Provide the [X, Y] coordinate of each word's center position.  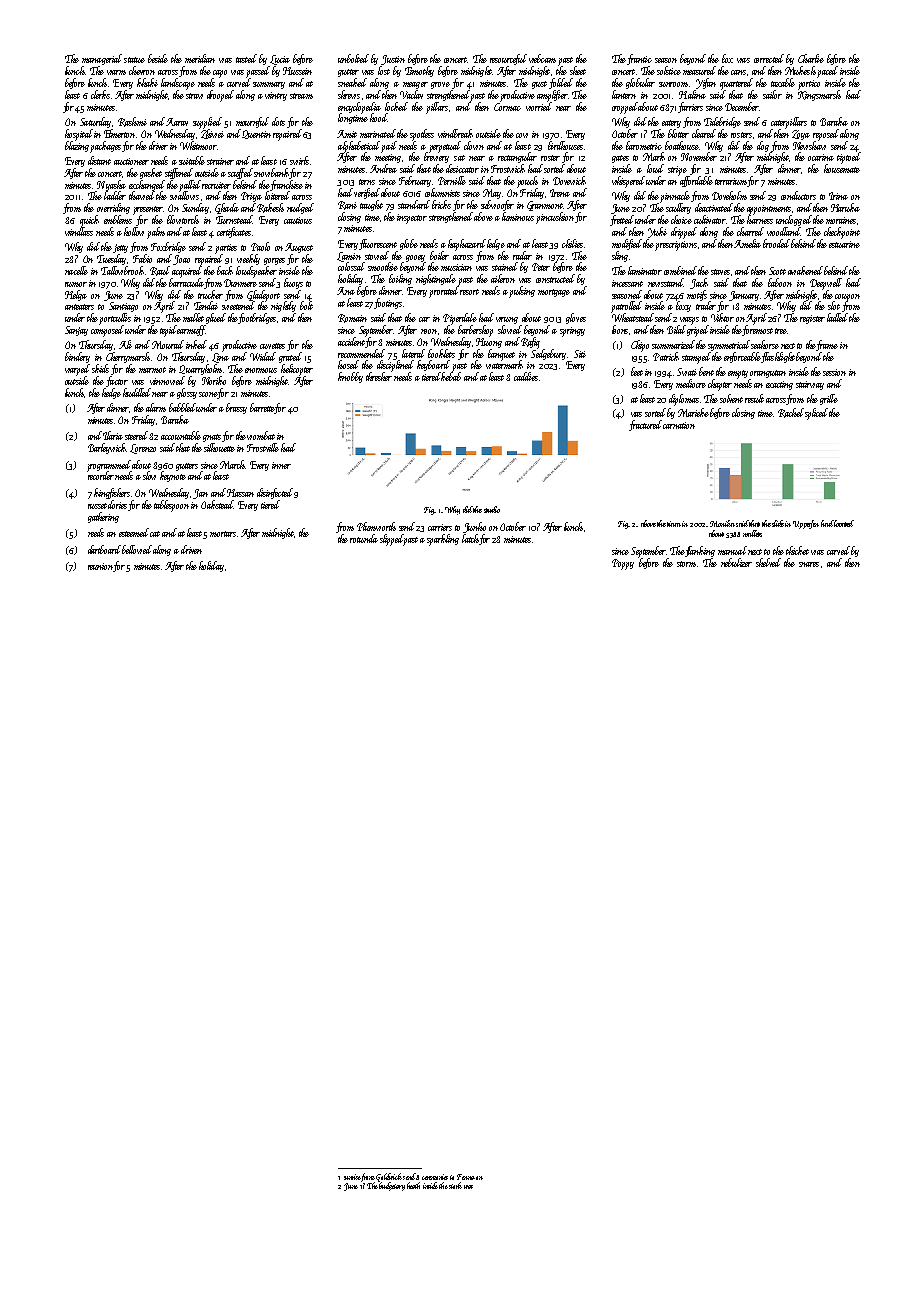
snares [809, 564]
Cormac [507, 107]
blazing [77, 146]
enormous [261, 370]
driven [191, 549]
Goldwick [389, 1177]
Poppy [623, 564]
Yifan [706, 83]
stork [455, 1185]
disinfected [275, 493]
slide [779, 523]
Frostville [263, 447]
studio [492, 509]
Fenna [466, 1177]
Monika [722, 523]
